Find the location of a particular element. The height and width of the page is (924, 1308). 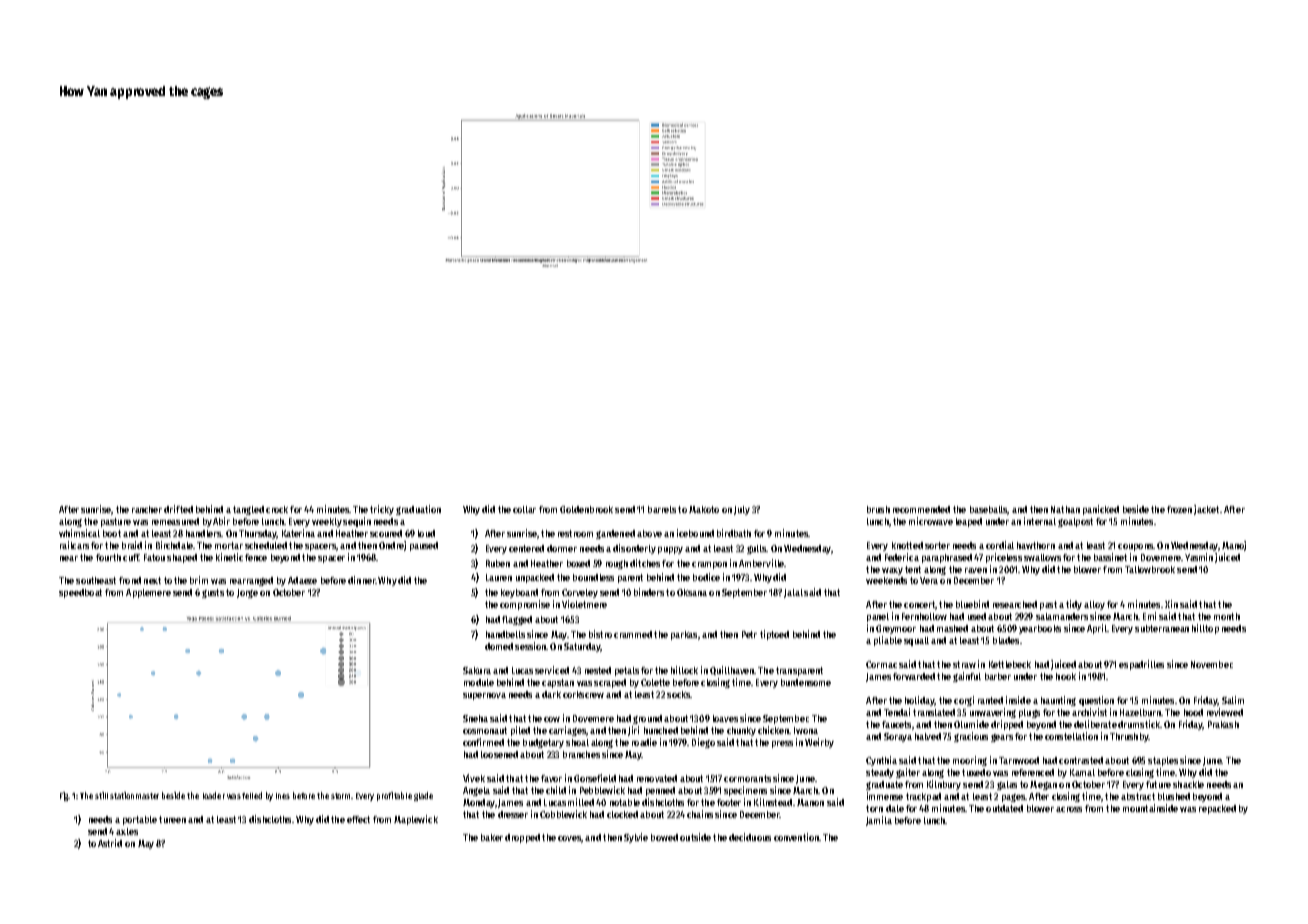

fourth is located at coordinates (108, 557).
